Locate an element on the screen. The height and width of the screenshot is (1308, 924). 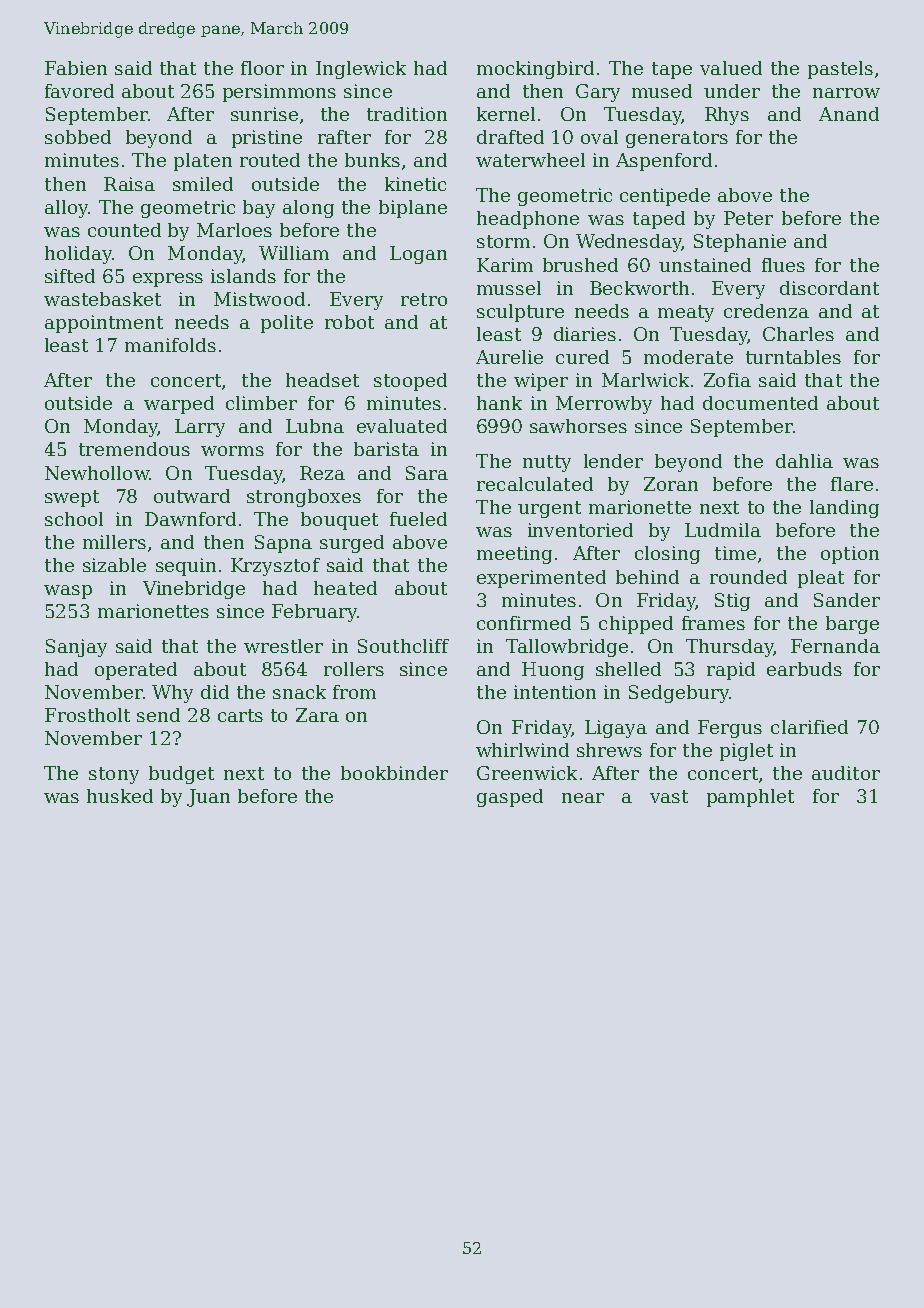
Peter is located at coordinates (748, 218).
